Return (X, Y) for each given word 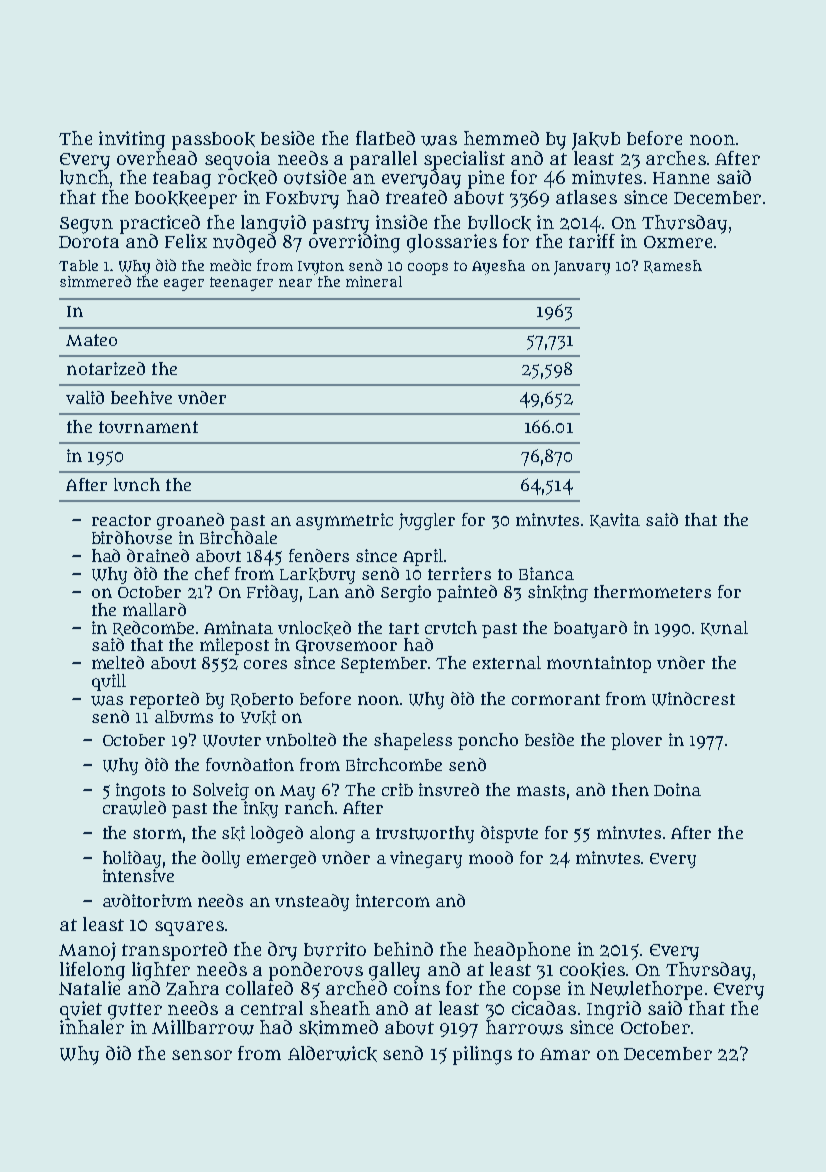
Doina (677, 789)
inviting (132, 140)
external (507, 662)
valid (85, 397)
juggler (427, 521)
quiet (81, 1010)
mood (491, 857)
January (582, 268)
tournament (148, 427)
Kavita (615, 520)
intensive (138, 875)
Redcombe (153, 628)
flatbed (385, 138)
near (295, 283)
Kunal (724, 628)
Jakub (596, 141)
